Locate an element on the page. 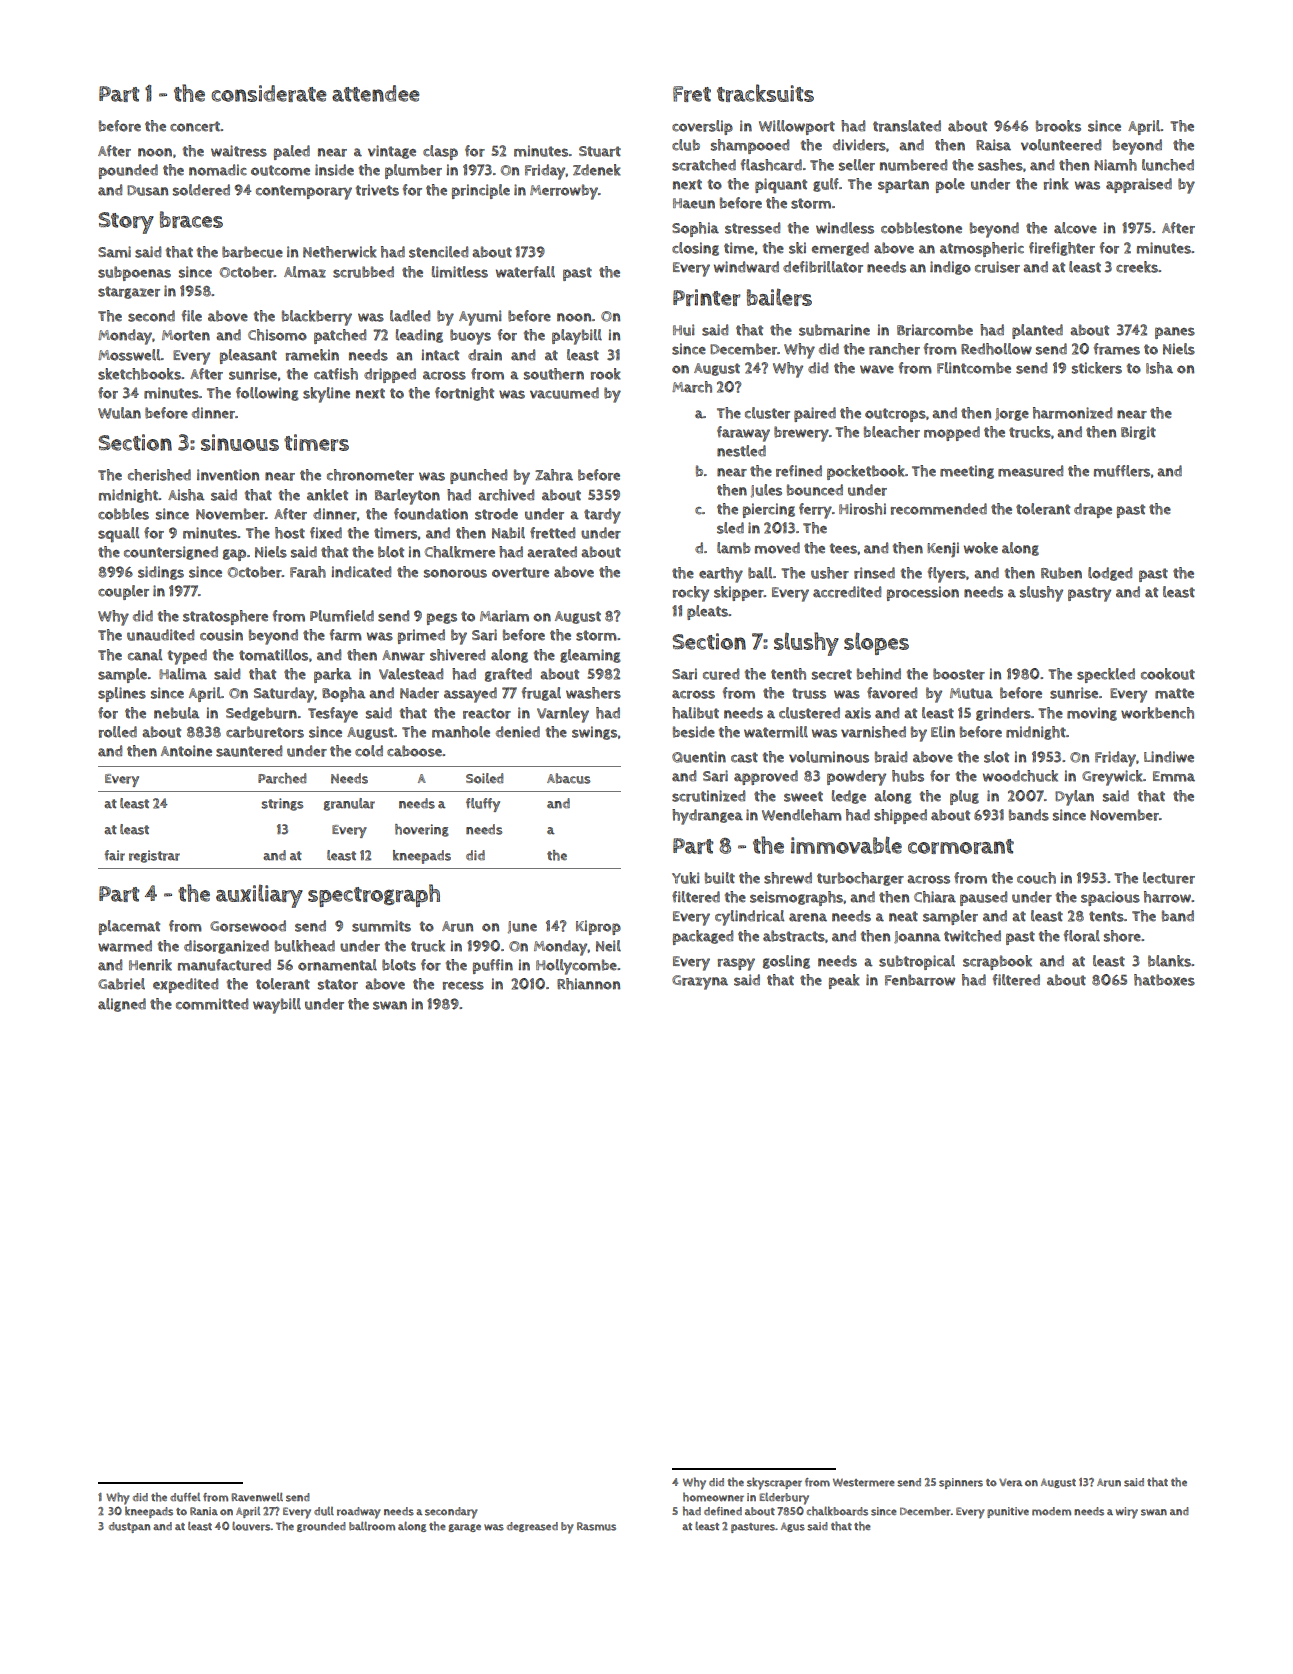 This image has height=1674, width=1293. granular is located at coordinates (349, 804).
